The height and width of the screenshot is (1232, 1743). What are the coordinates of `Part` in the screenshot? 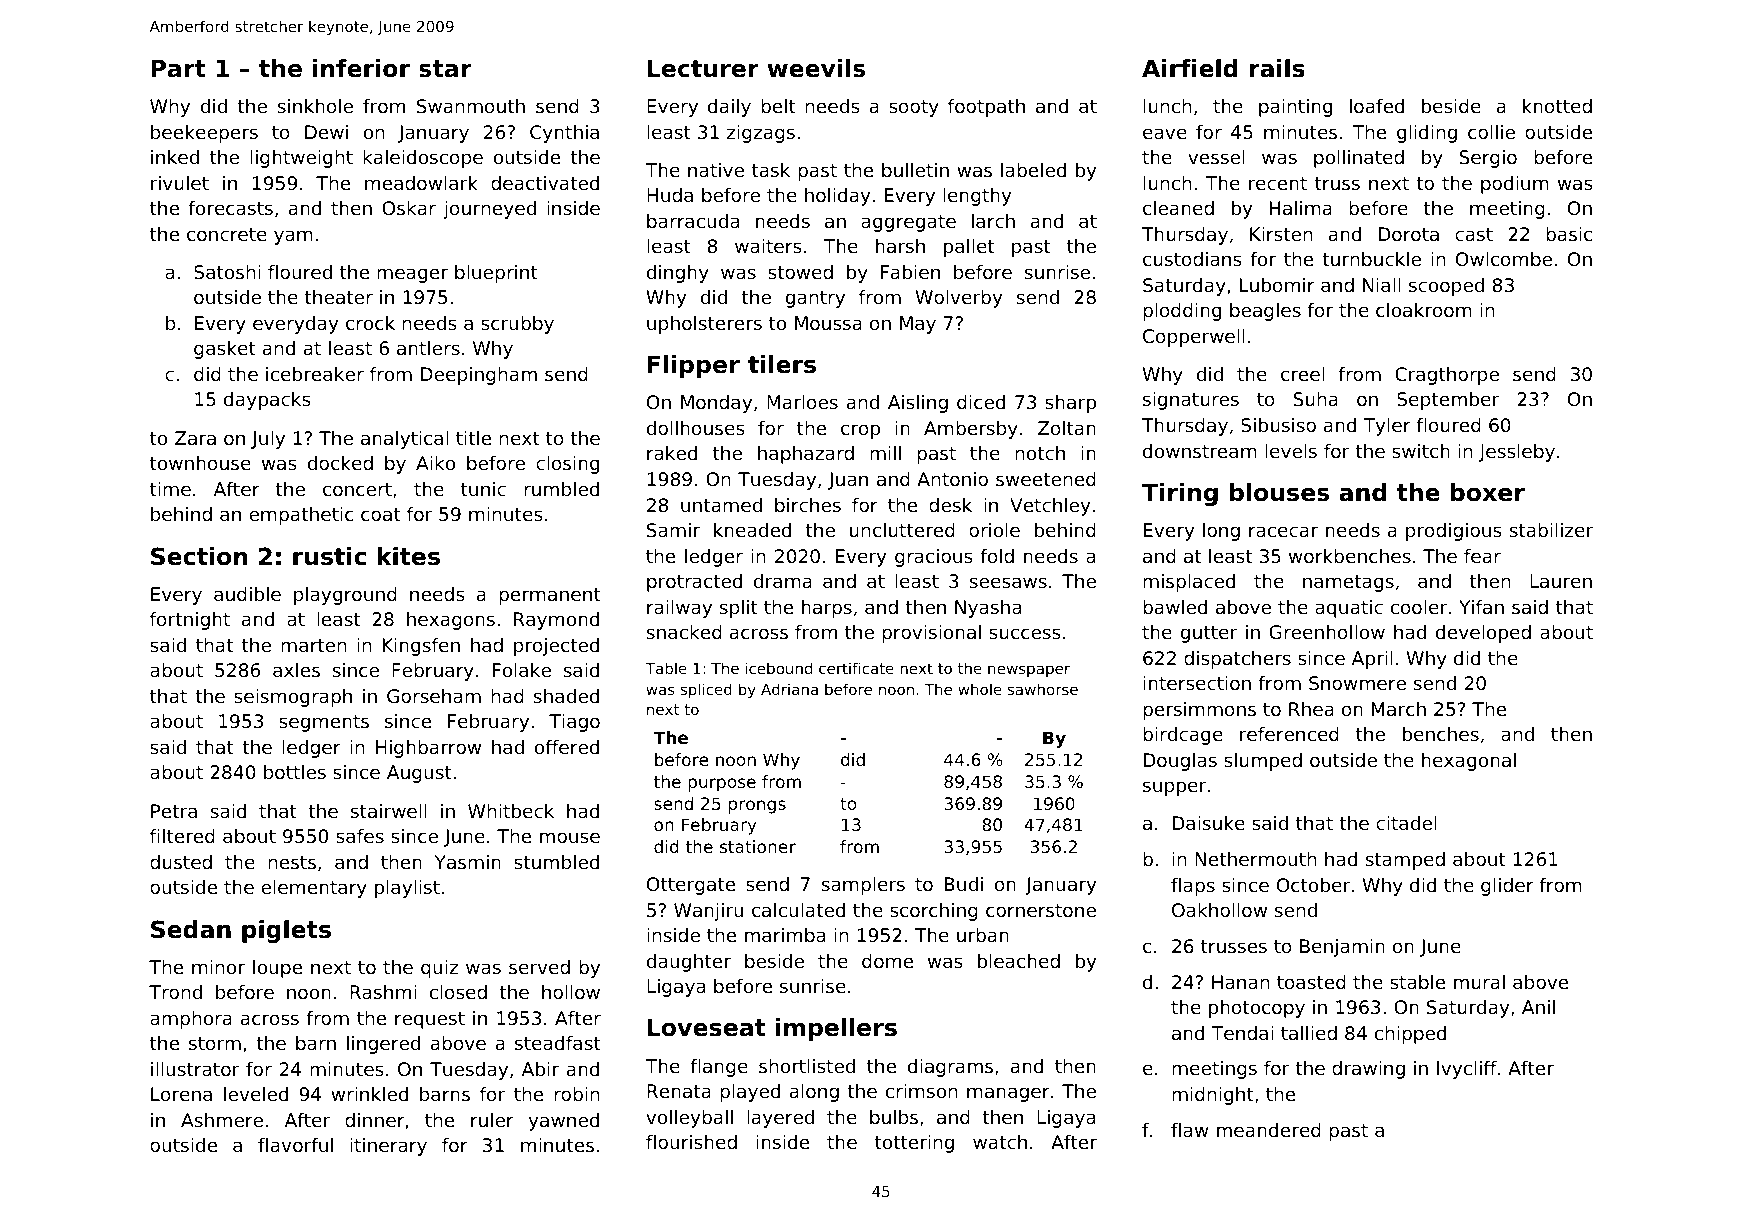 It's located at (178, 68).
